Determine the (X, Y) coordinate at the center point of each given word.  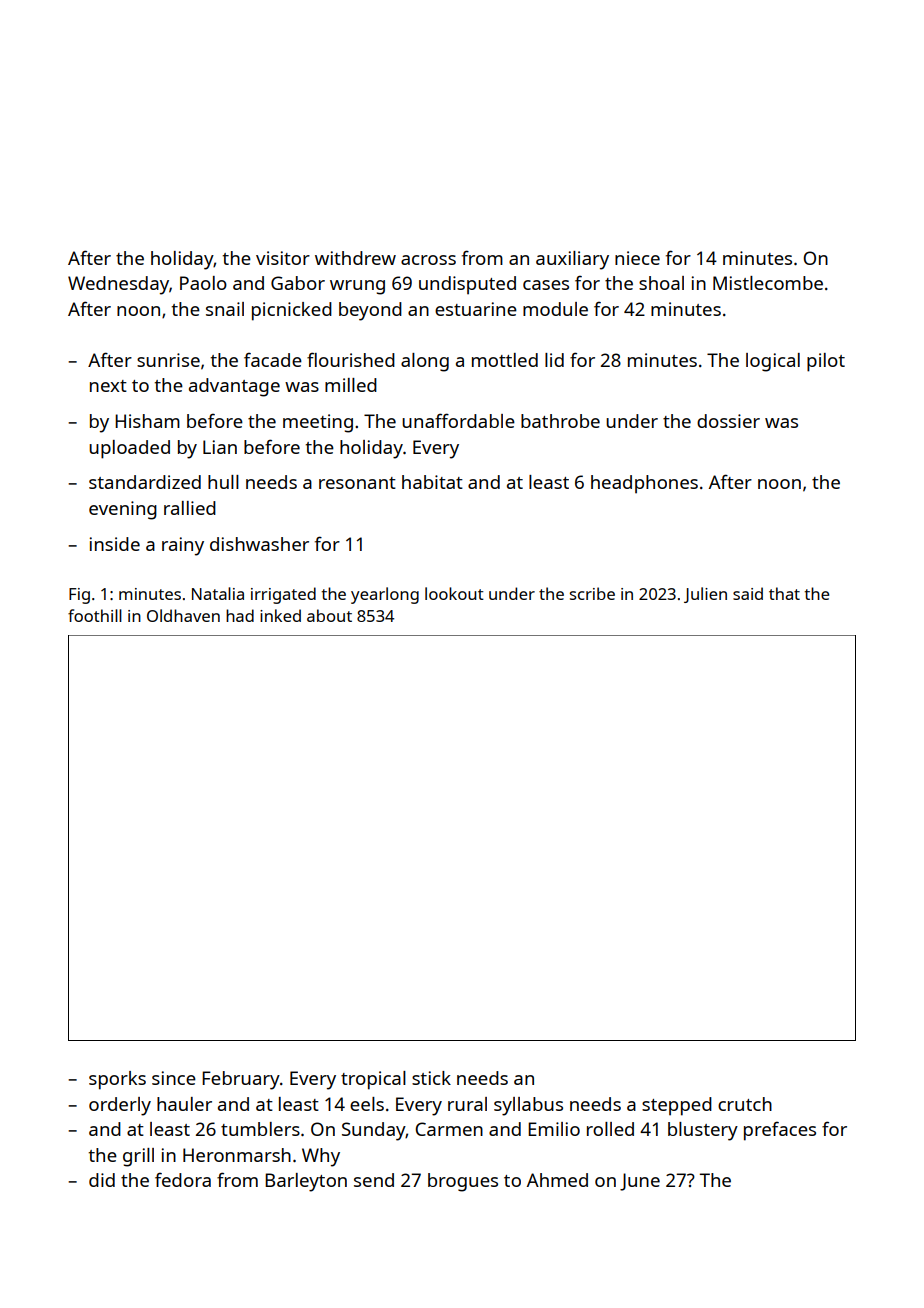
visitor (283, 258)
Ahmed (557, 1180)
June (640, 1182)
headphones (644, 484)
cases (546, 285)
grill (138, 1157)
